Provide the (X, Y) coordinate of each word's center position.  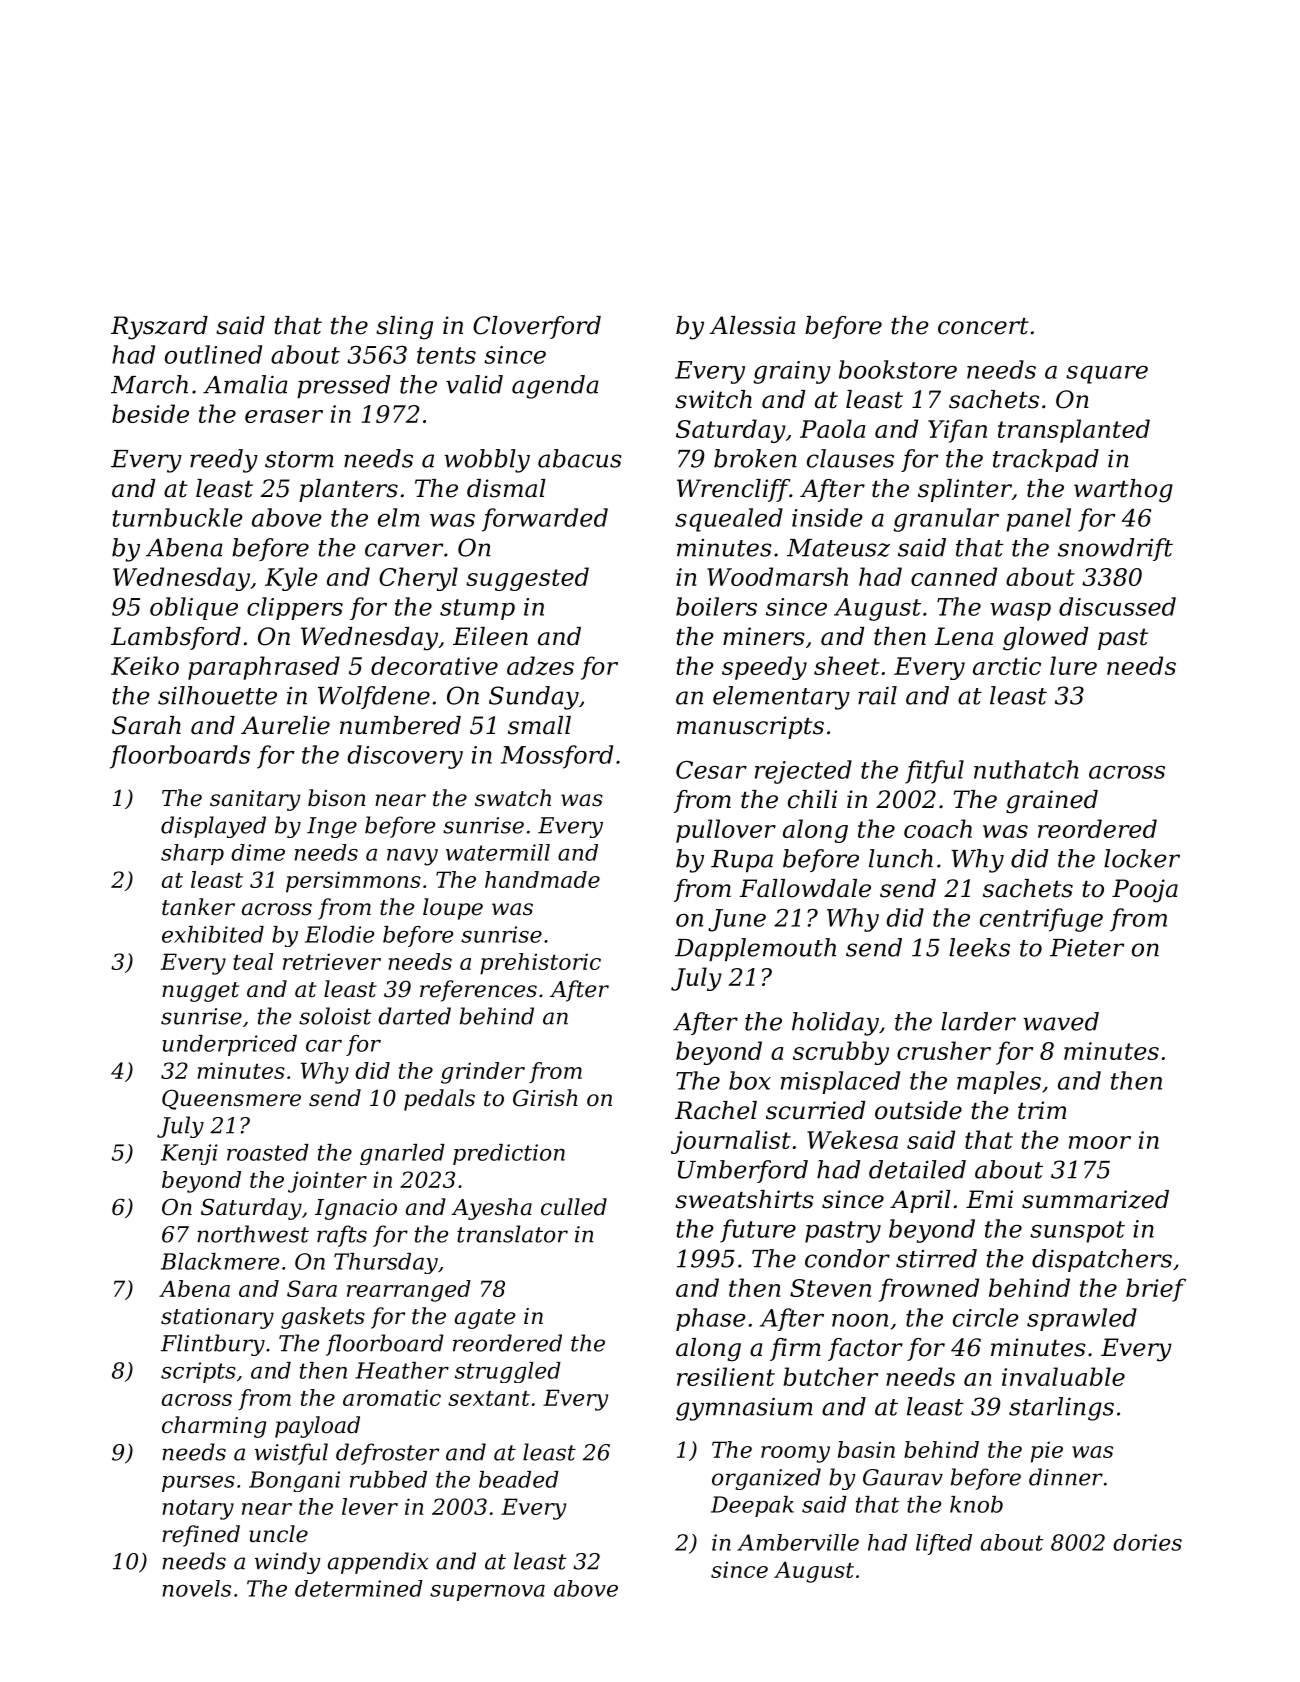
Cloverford (537, 327)
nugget (200, 992)
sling (404, 328)
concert (983, 326)
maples (999, 1082)
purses (198, 1484)
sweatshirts (744, 1199)
